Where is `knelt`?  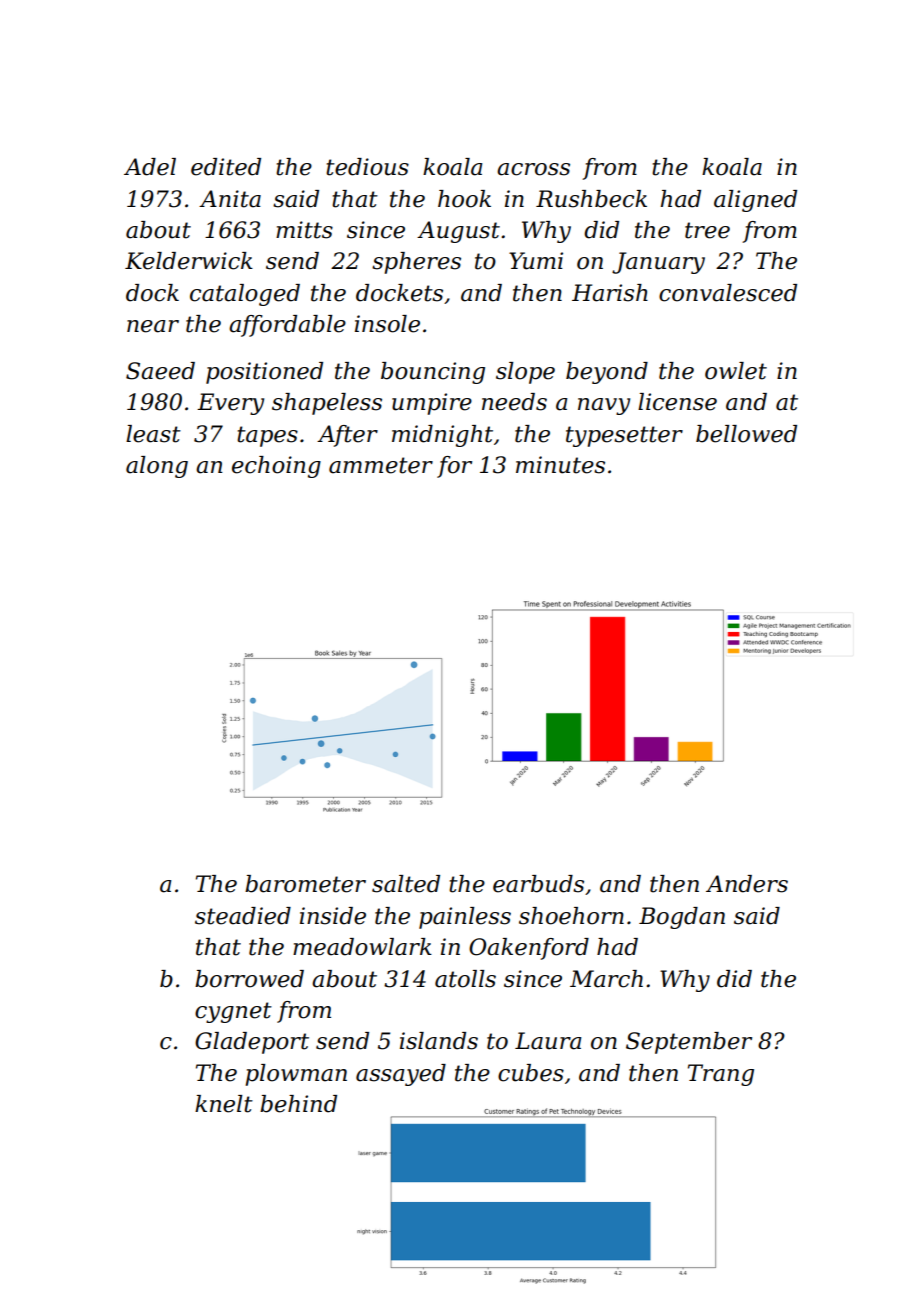 knelt is located at coordinates (224, 1104).
